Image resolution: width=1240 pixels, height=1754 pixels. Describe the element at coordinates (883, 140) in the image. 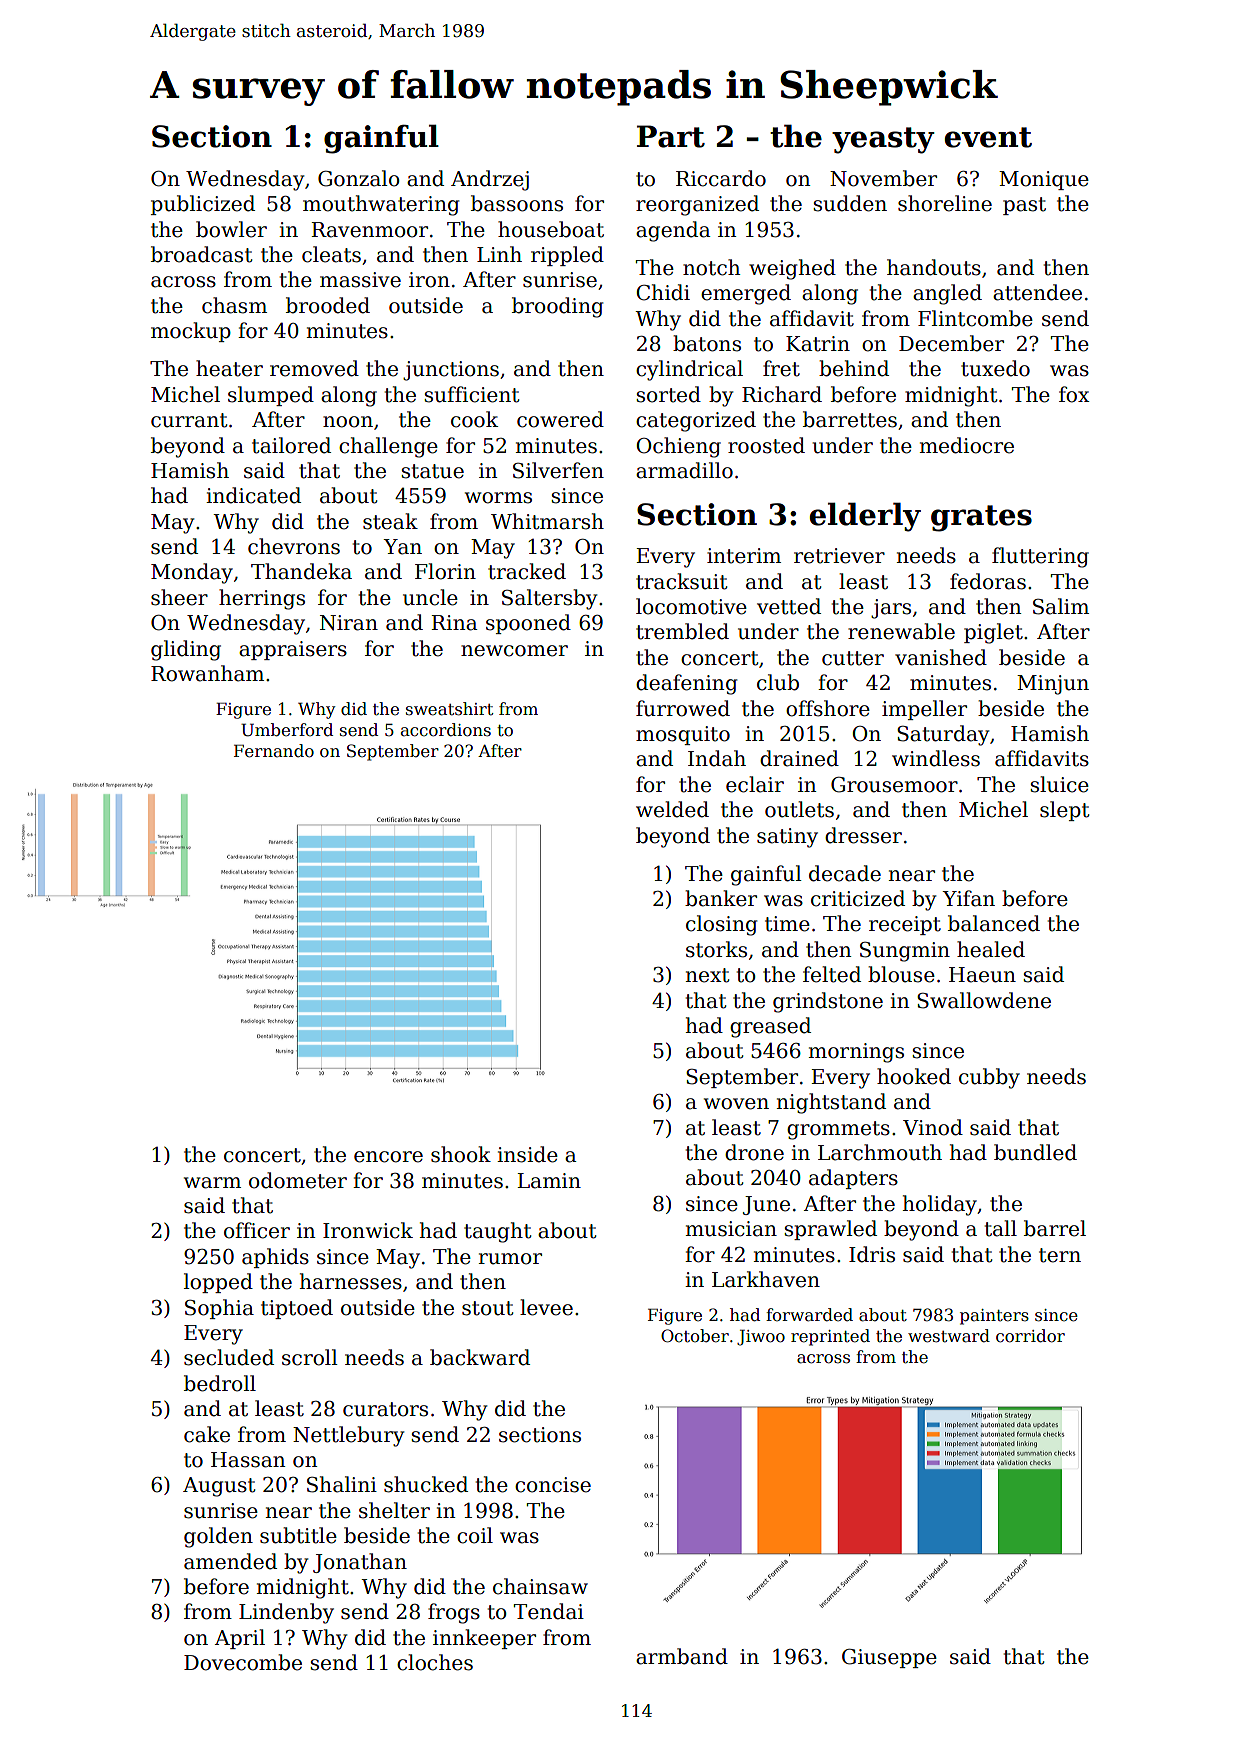

I see `yeasty` at that location.
